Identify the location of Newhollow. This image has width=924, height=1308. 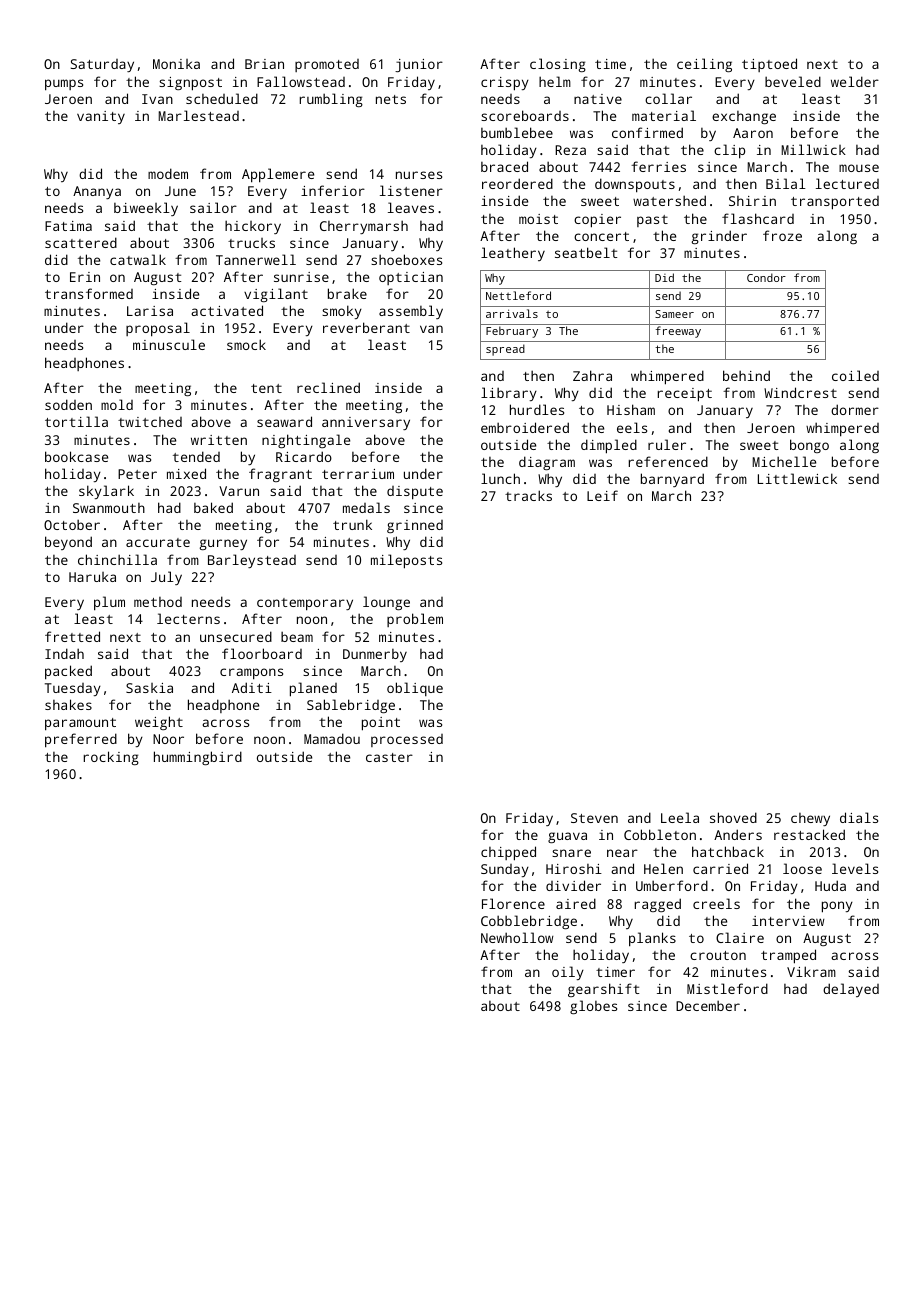
(517, 937).
